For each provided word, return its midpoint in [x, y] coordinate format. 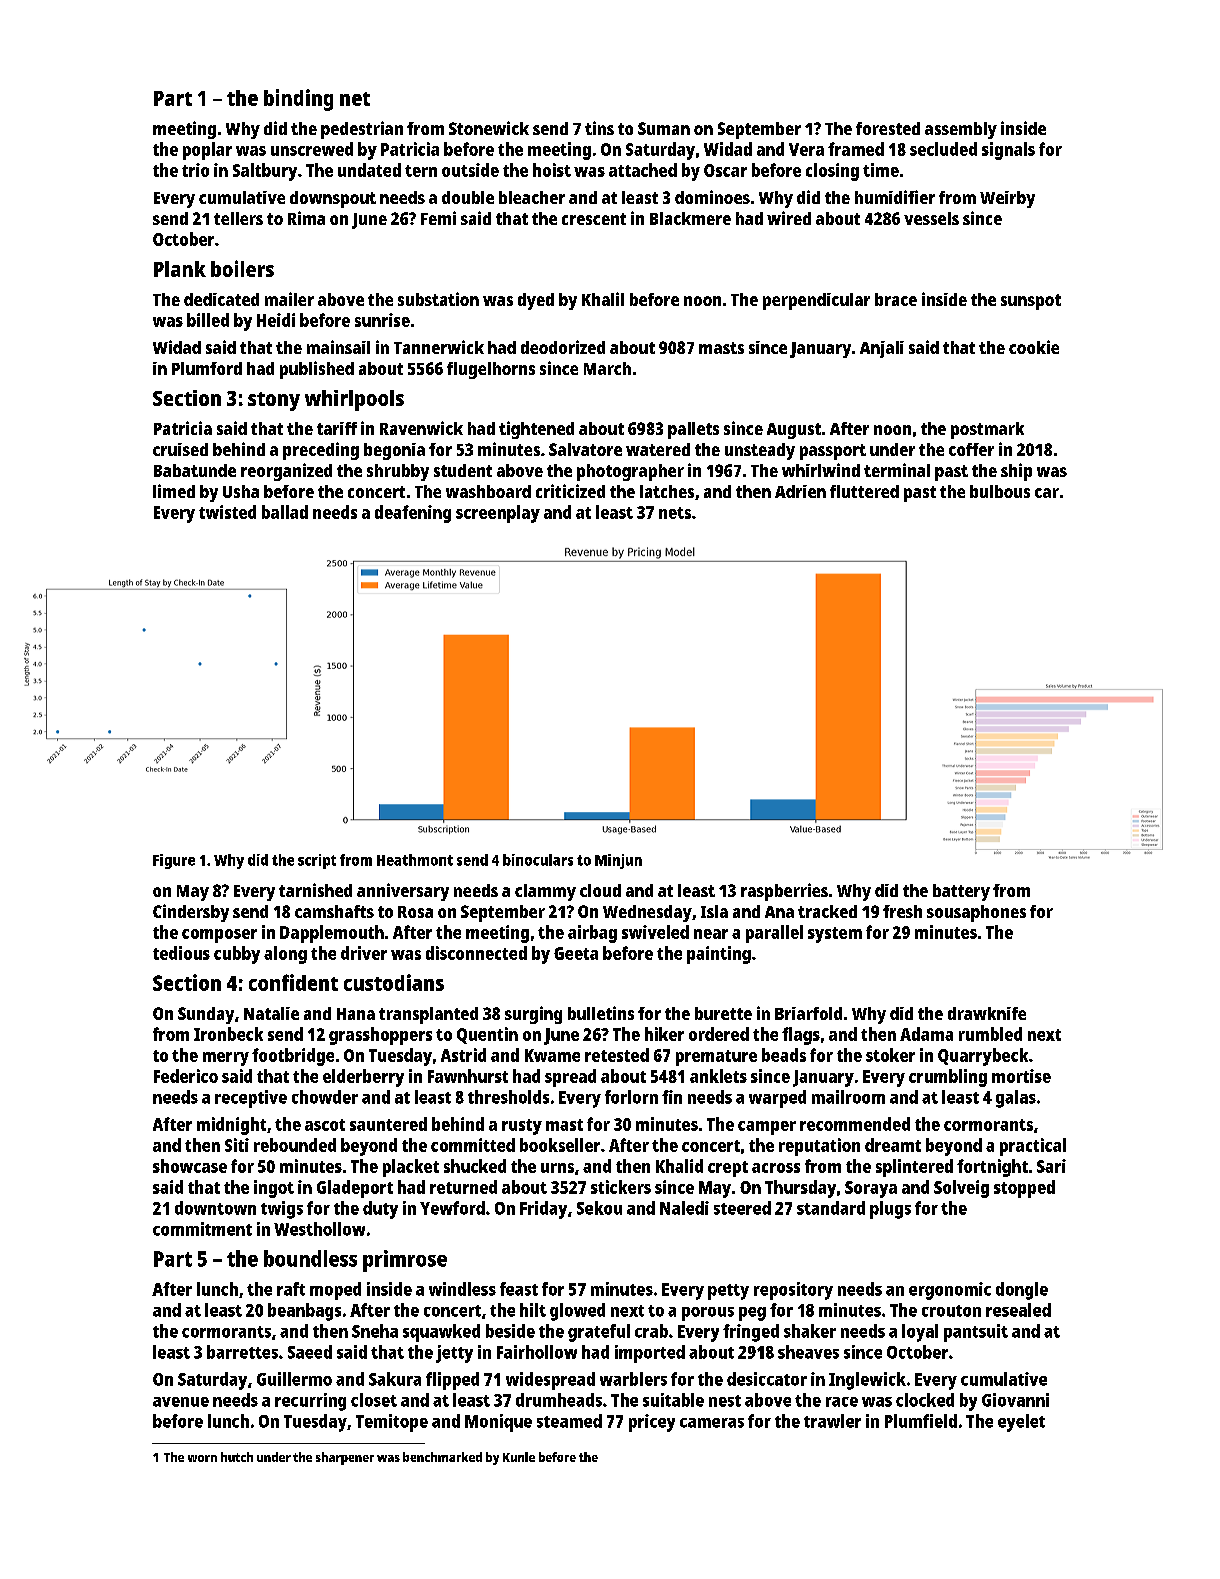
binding [298, 100]
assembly [961, 130]
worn [202, 1458]
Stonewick [489, 128]
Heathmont [415, 860]
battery [961, 892]
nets [675, 513]
